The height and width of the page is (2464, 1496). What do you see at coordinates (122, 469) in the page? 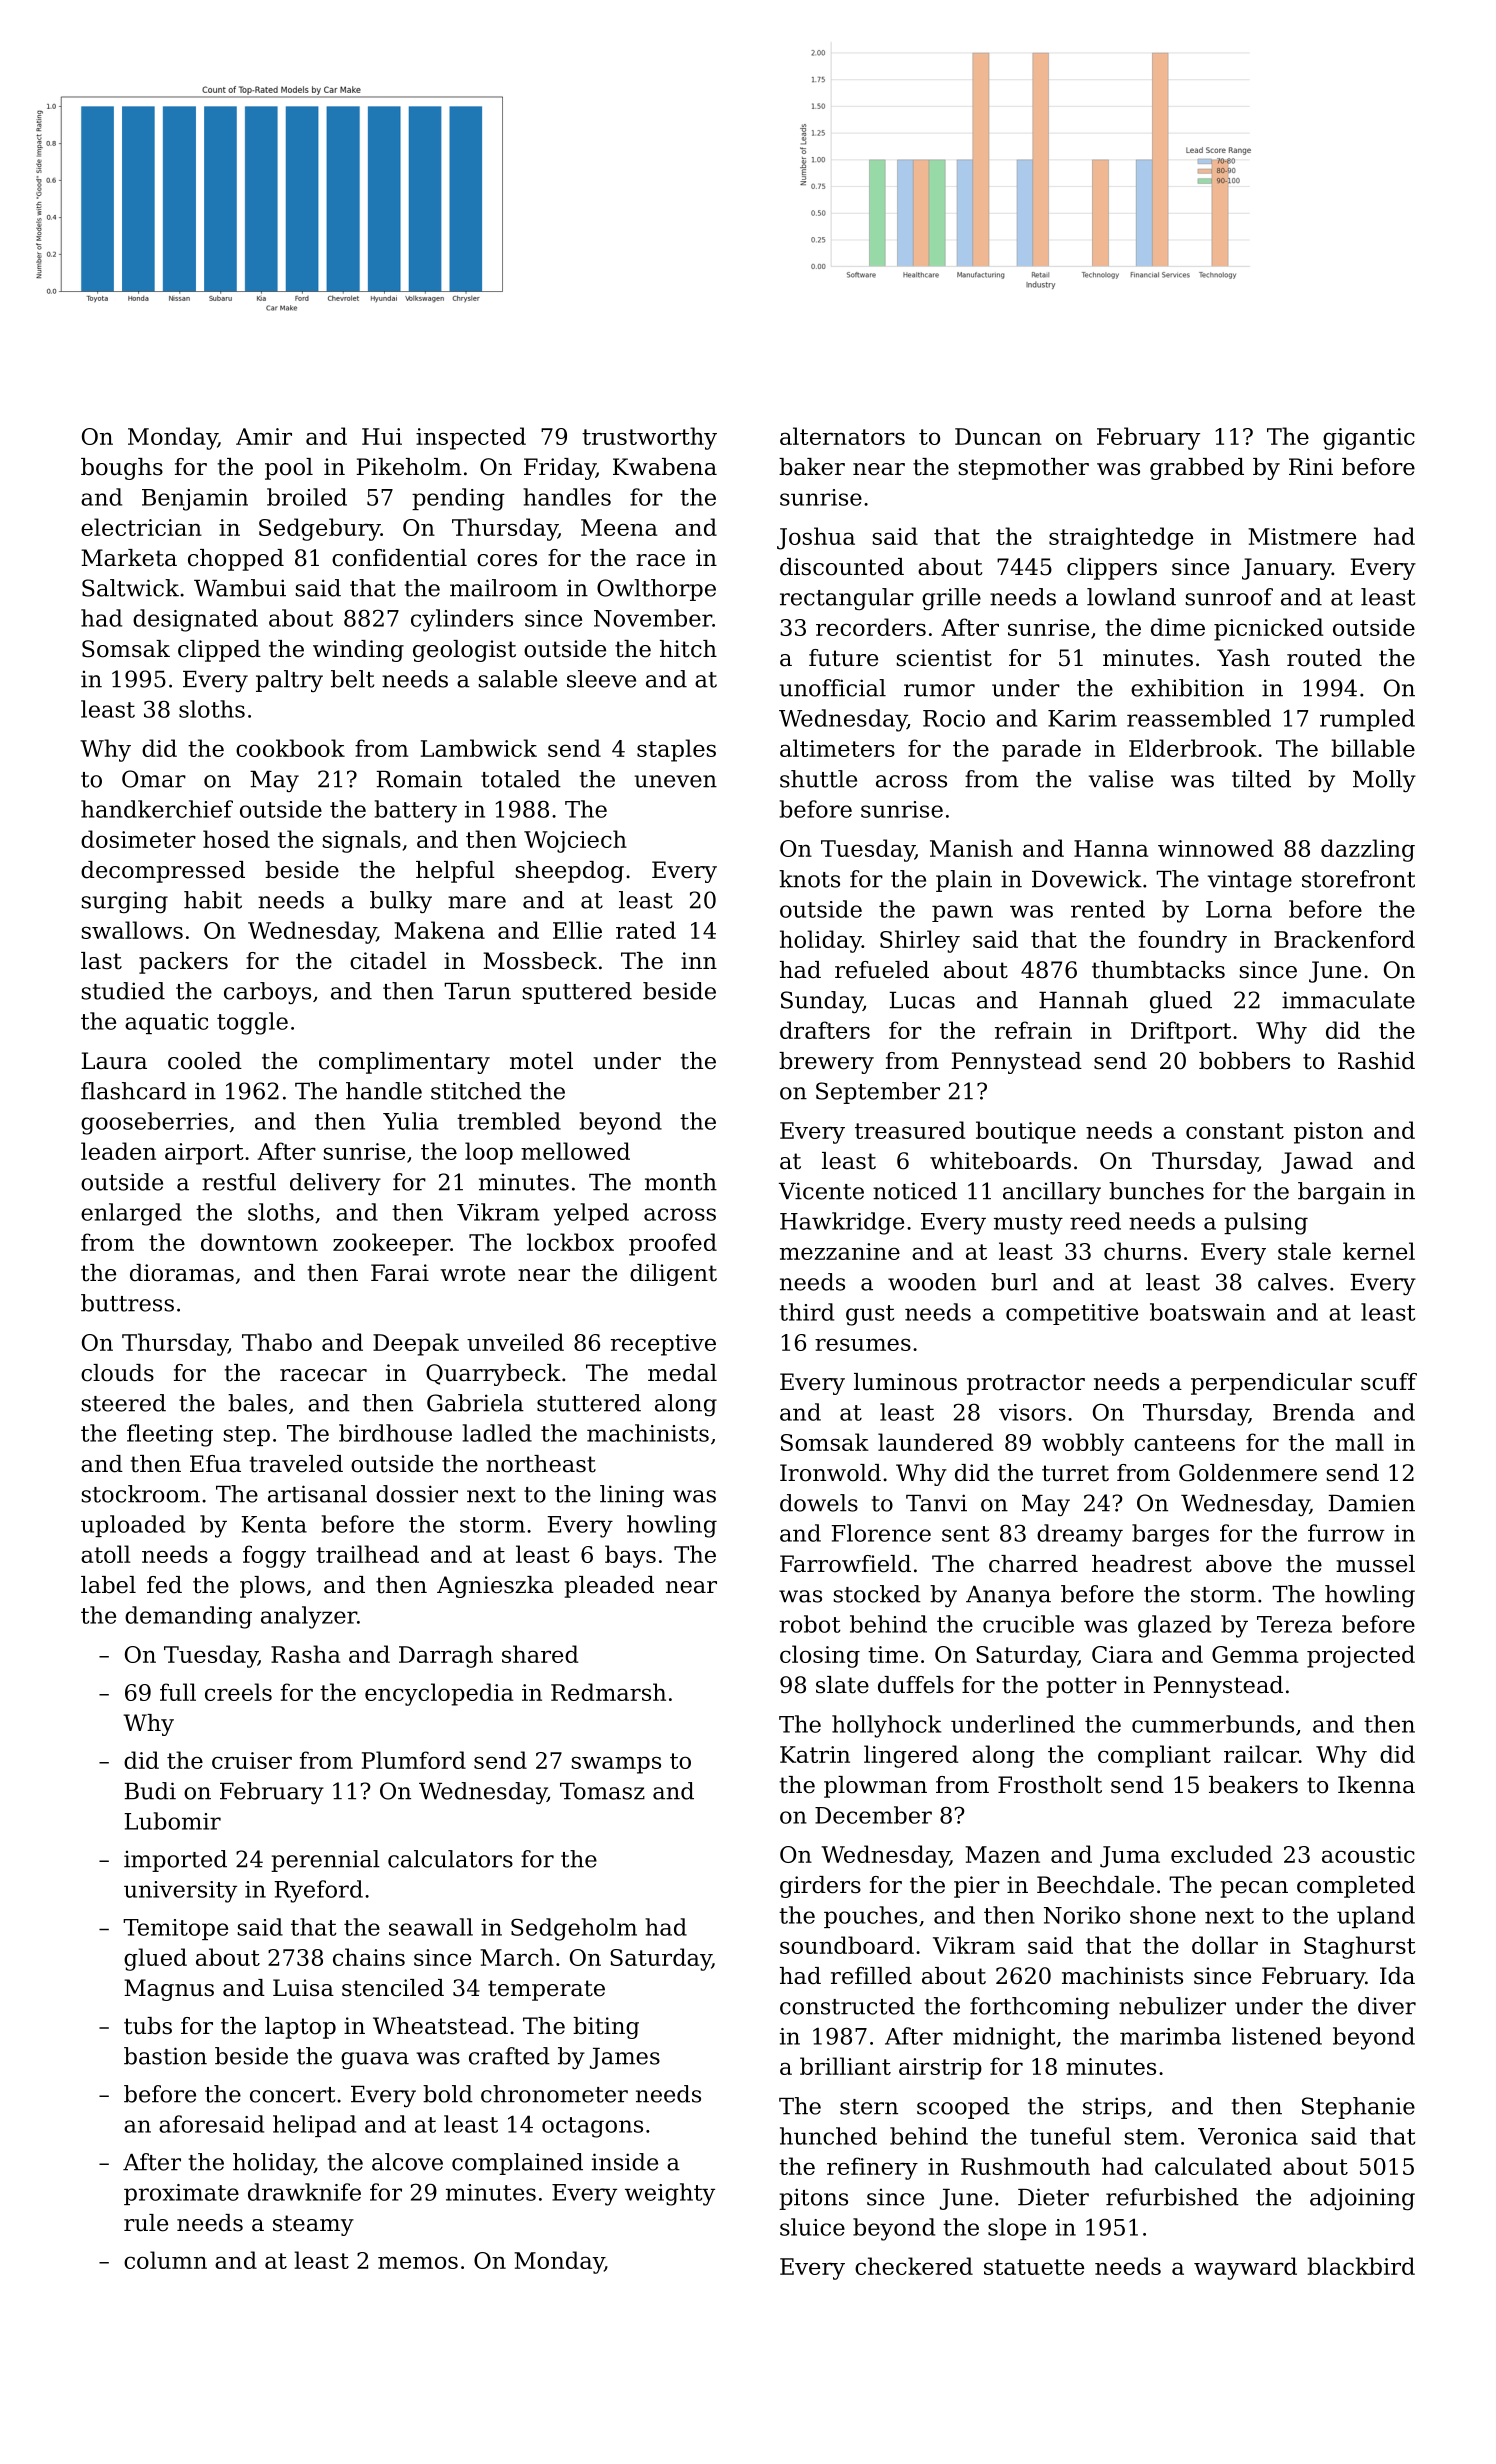
I see `boughs` at bounding box center [122, 469].
